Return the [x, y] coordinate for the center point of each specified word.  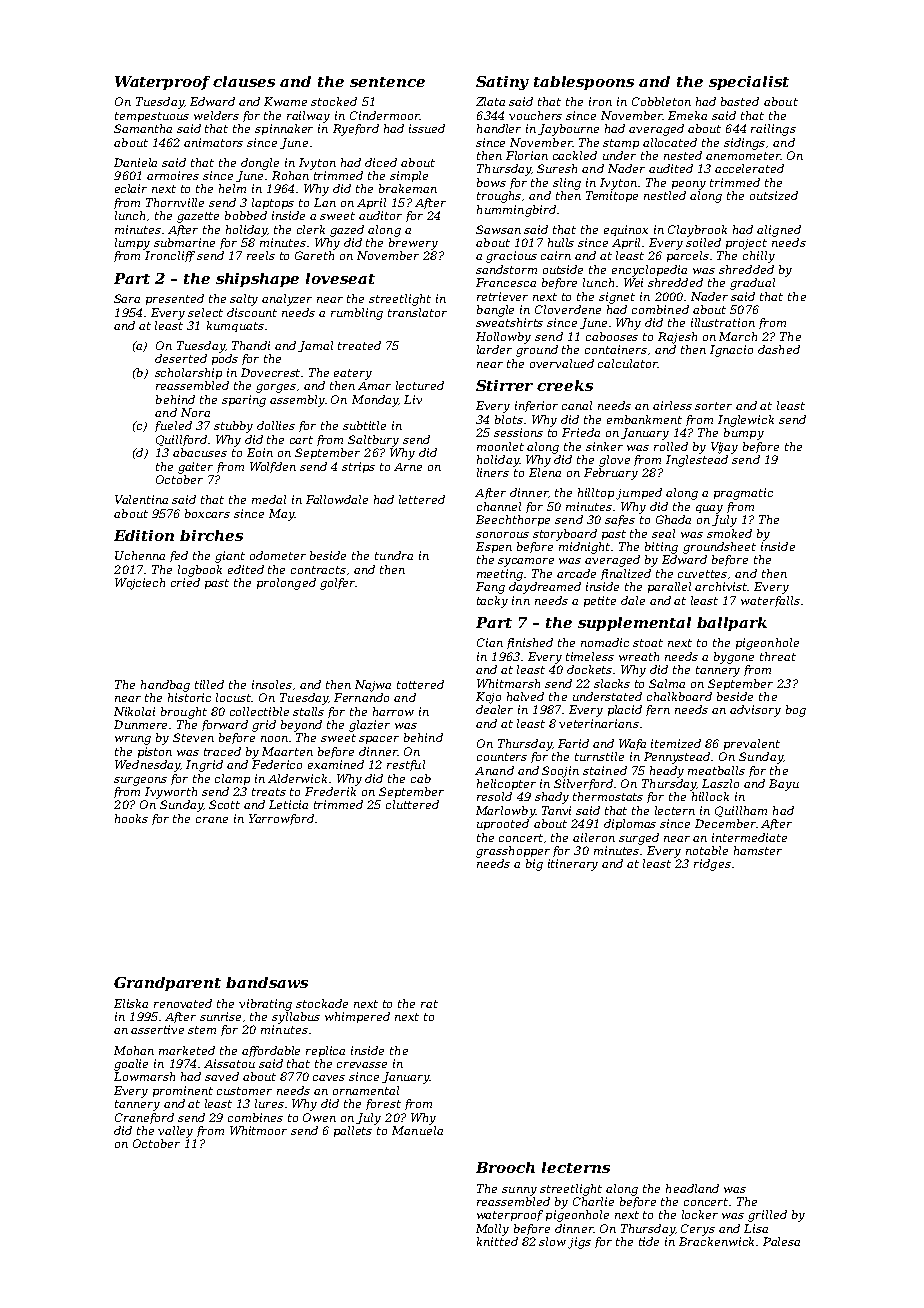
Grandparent [167, 984]
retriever [502, 296]
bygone [734, 658]
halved [525, 696]
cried [185, 582]
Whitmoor [258, 1130]
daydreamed [545, 588]
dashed [779, 349]
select [205, 312]
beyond [301, 726]
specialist [749, 83]
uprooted [503, 824]
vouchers [535, 115]
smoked [729, 533]
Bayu [784, 785]
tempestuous [152, 117]
